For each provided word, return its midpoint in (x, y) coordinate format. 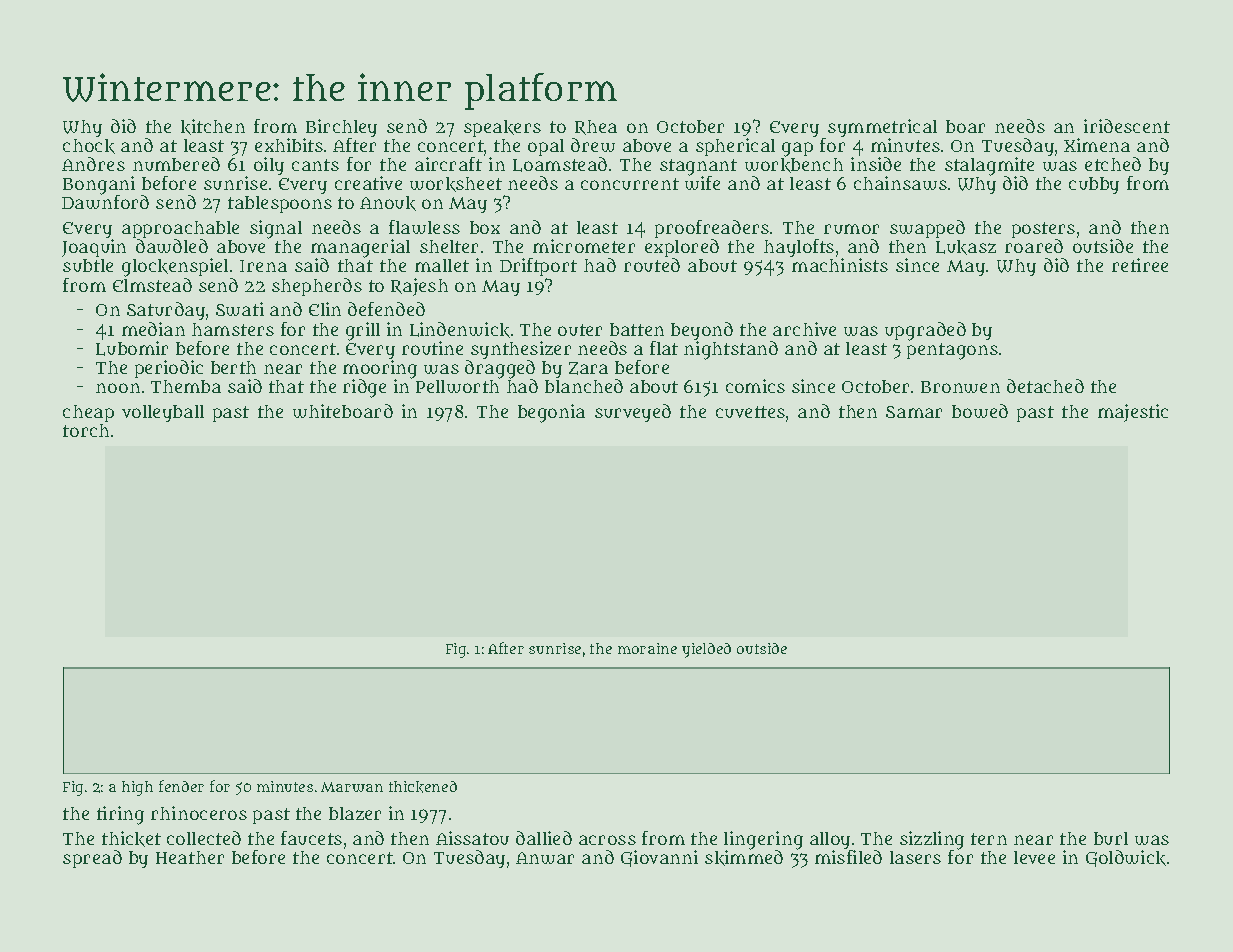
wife (702, 183)
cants (315, 165)
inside (876, 164)
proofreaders (712, 229)
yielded (706, 650)
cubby (1094, 185)
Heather (190, 857)
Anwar (545, 858)
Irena (263, 266)
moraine (647, 648)
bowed (980, 411)
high (137, 788)
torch (86, 430)
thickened (423, 787)
